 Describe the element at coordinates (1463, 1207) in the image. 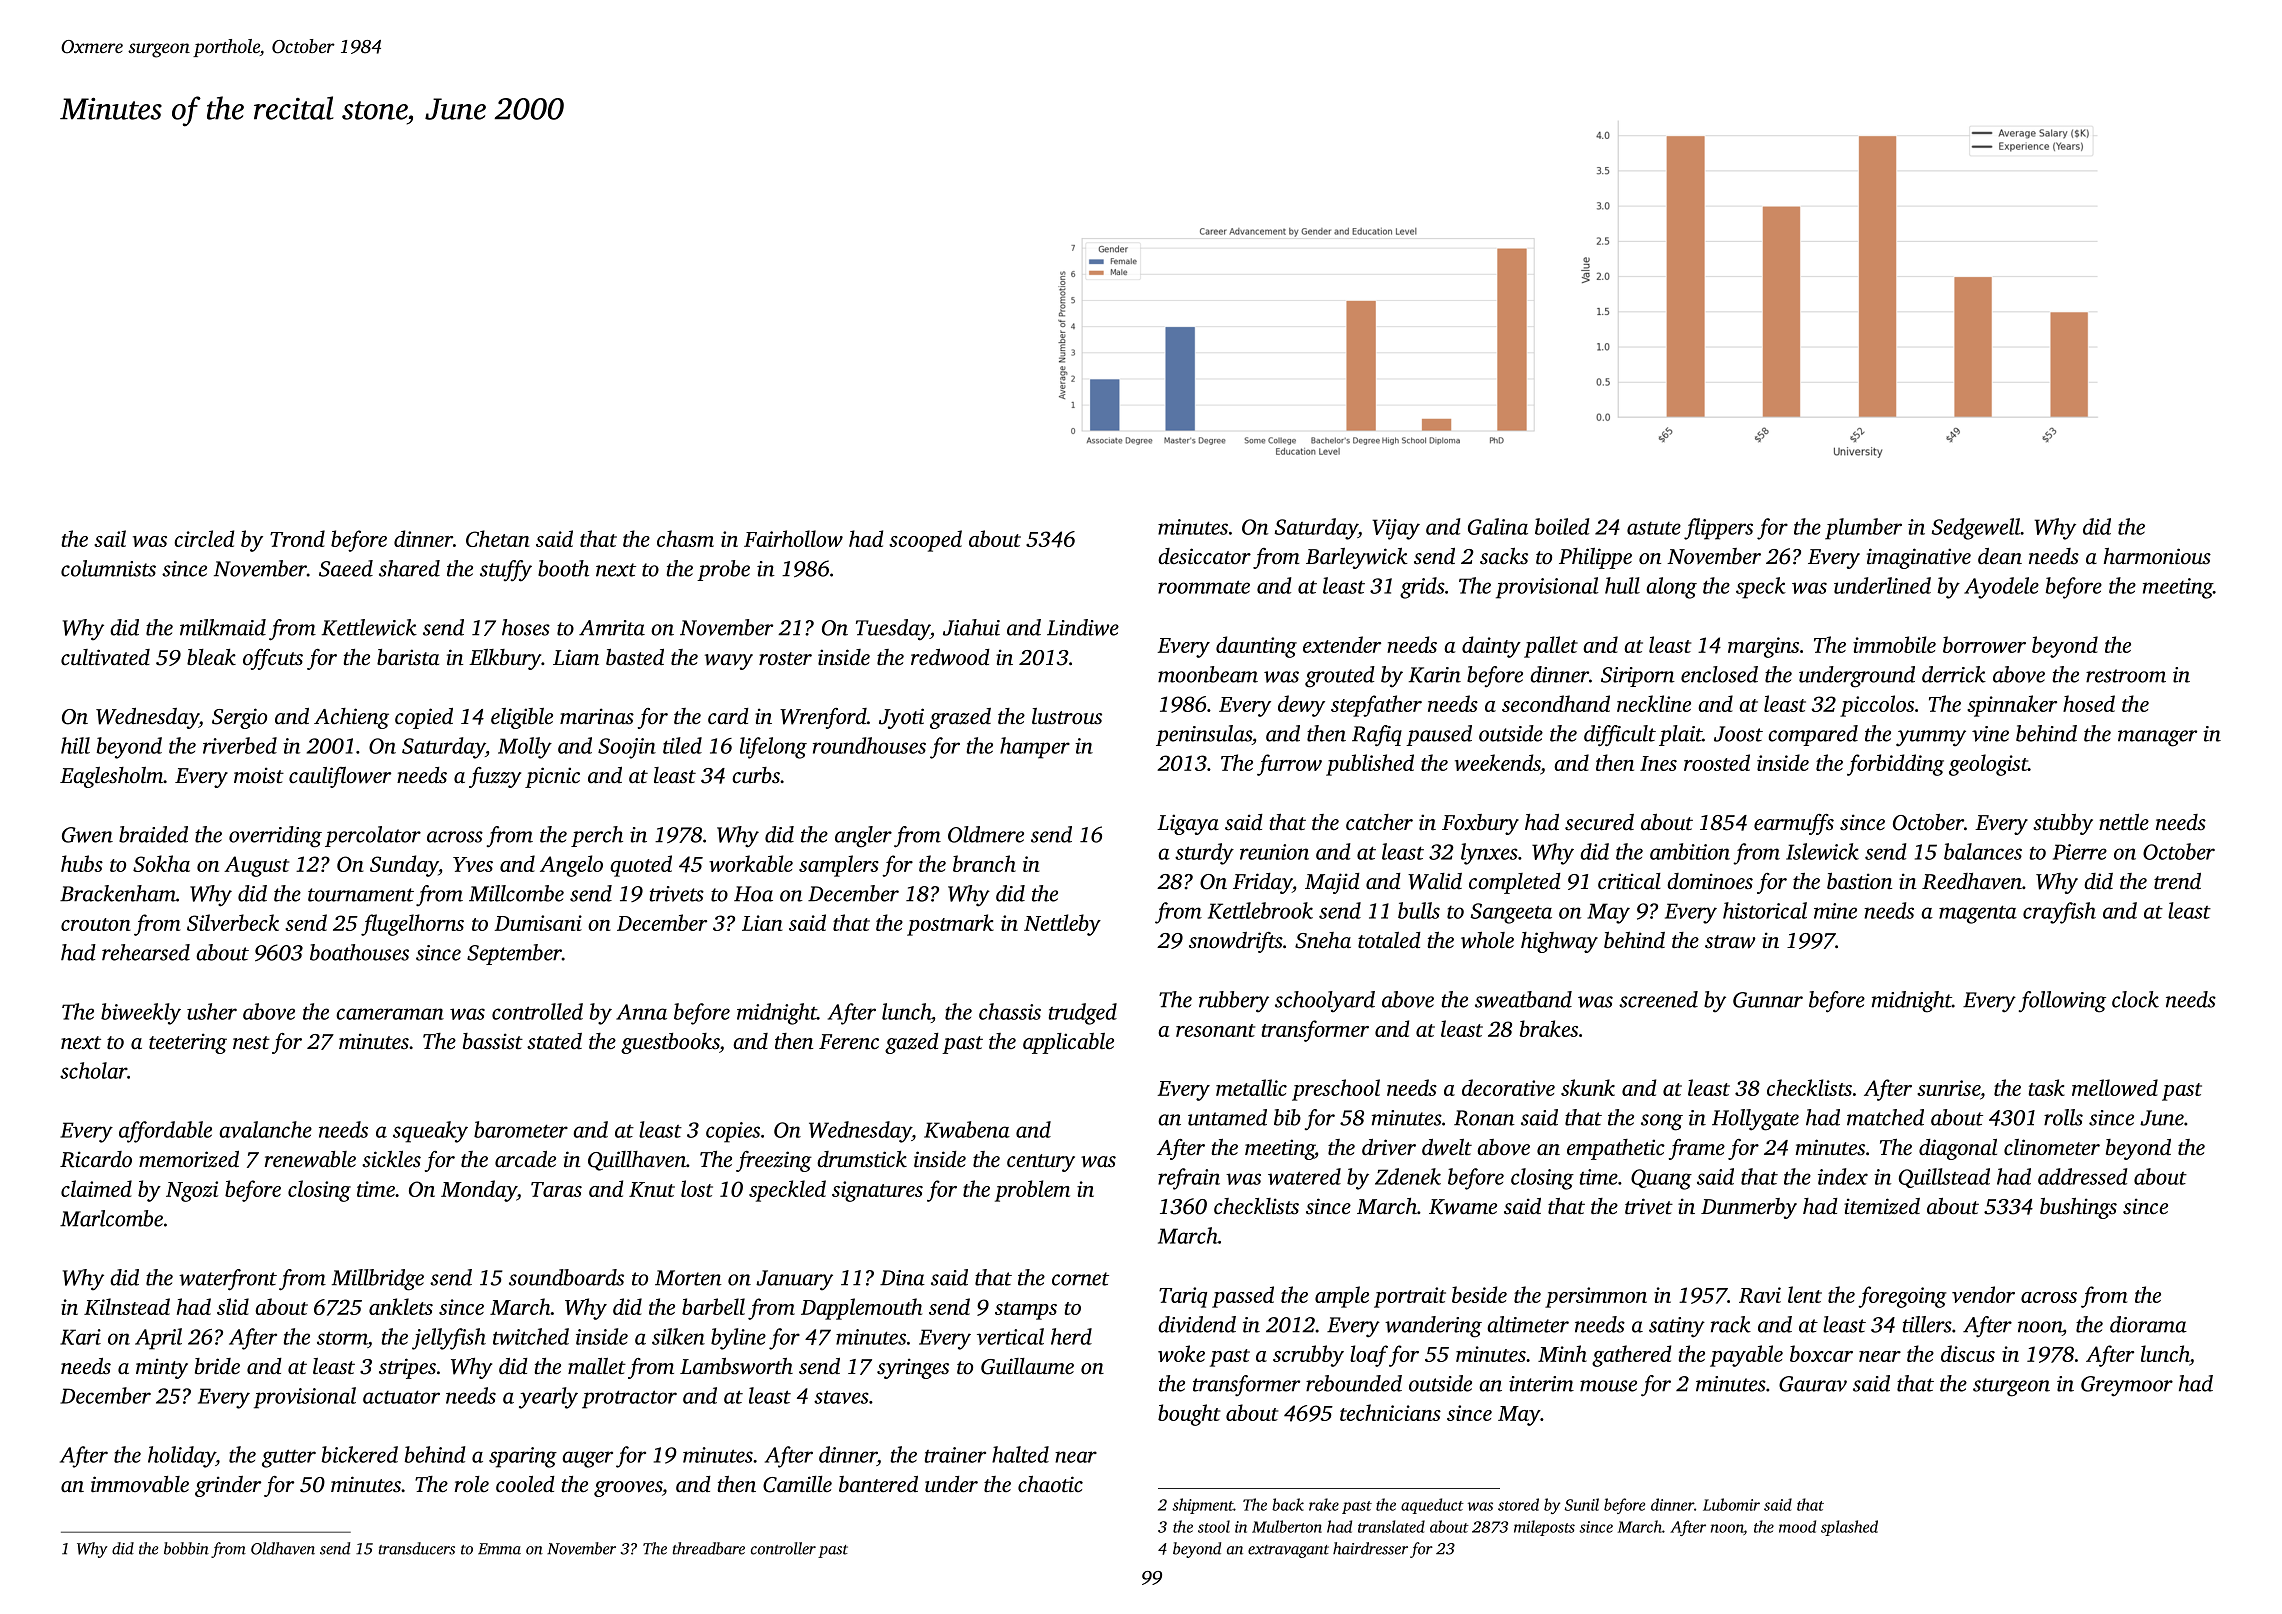

I see `Kwame` at that location.
